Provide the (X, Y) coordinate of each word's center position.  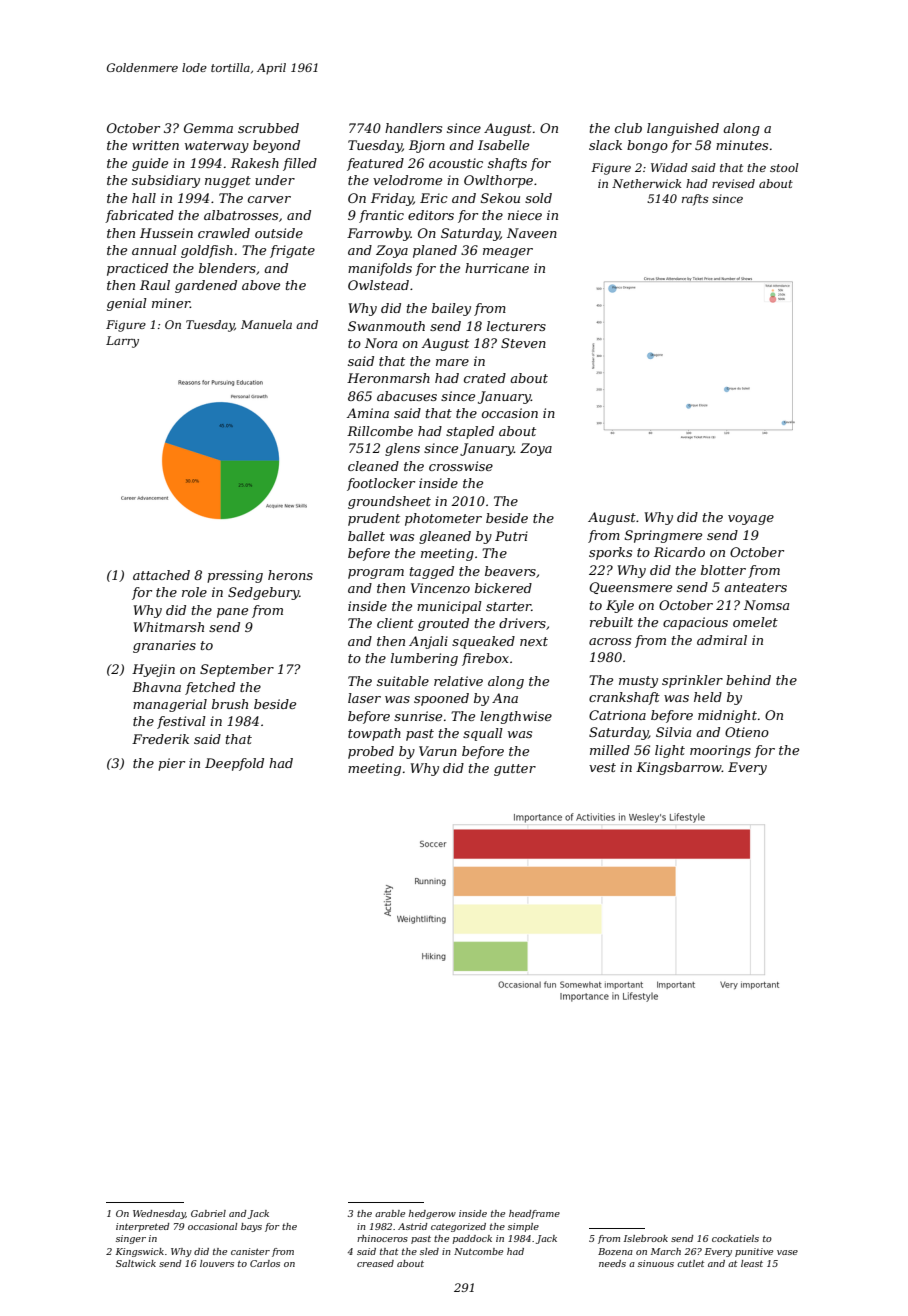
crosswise (461, 466)
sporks (610, 553)
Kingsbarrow (679, 768)
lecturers (516, 326)
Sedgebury (263, 593)
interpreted (143, 1227)
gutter (515, 770)
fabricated (139, 216)
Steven (523, 343)
